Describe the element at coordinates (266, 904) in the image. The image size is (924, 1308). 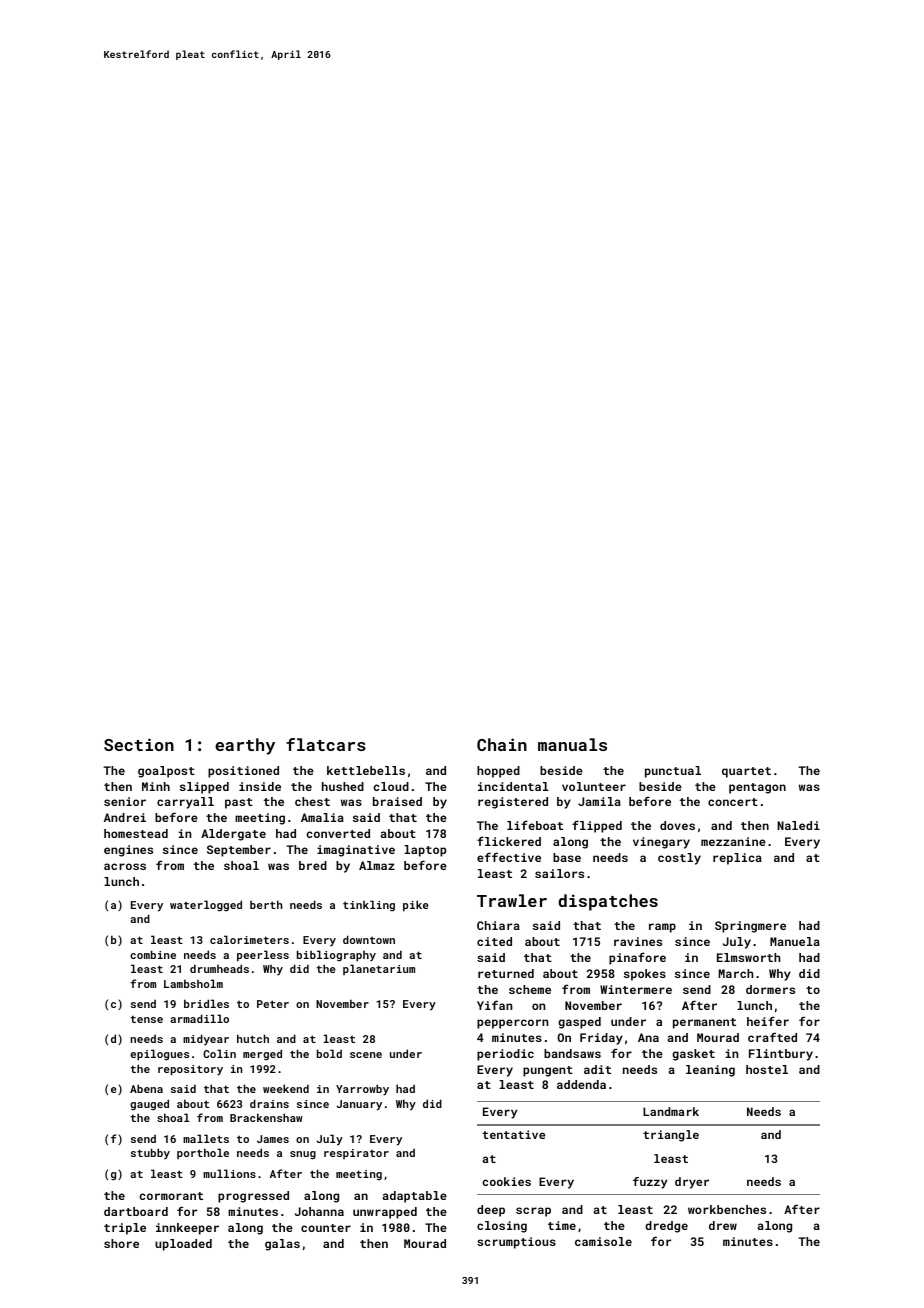
I see `berth` at that location.
